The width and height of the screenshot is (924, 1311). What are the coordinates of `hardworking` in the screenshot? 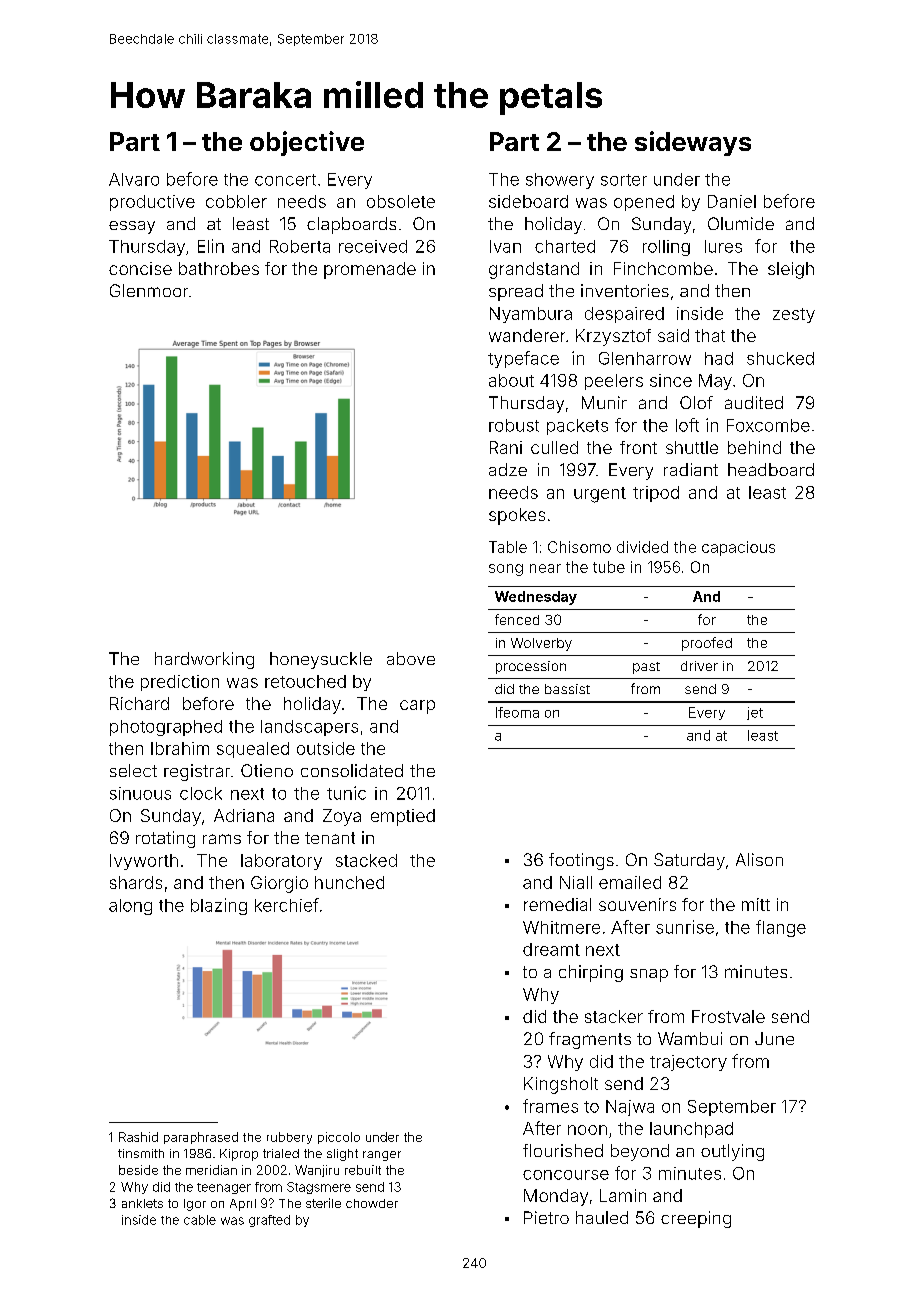 It's located at (204, 660).
